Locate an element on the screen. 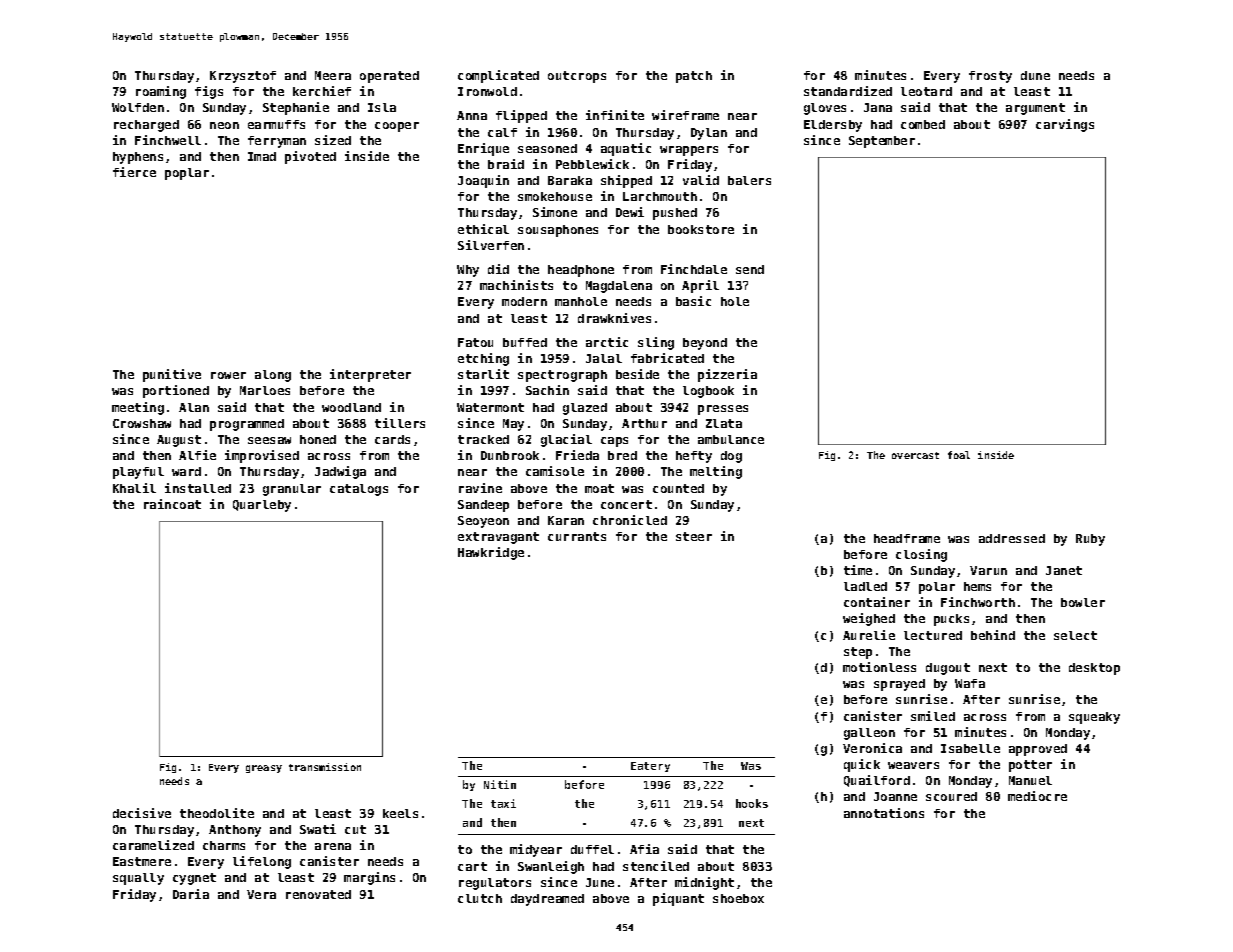 The image size is (1233, 952). complicated is located at coordinates (498, 76).
